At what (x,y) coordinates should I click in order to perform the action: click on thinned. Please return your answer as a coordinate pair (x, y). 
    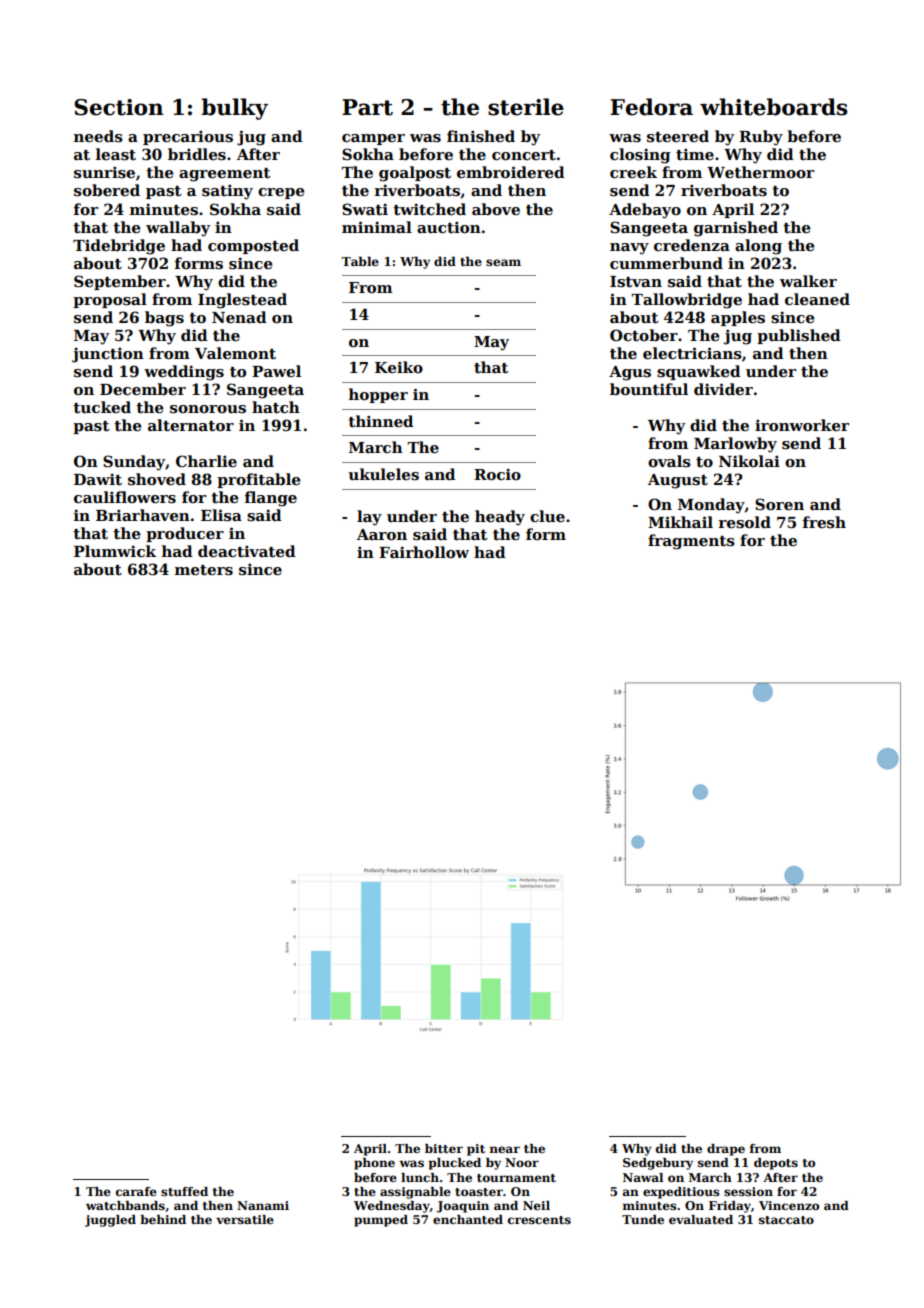
    Looking at the image, I should click on (380, 421).
